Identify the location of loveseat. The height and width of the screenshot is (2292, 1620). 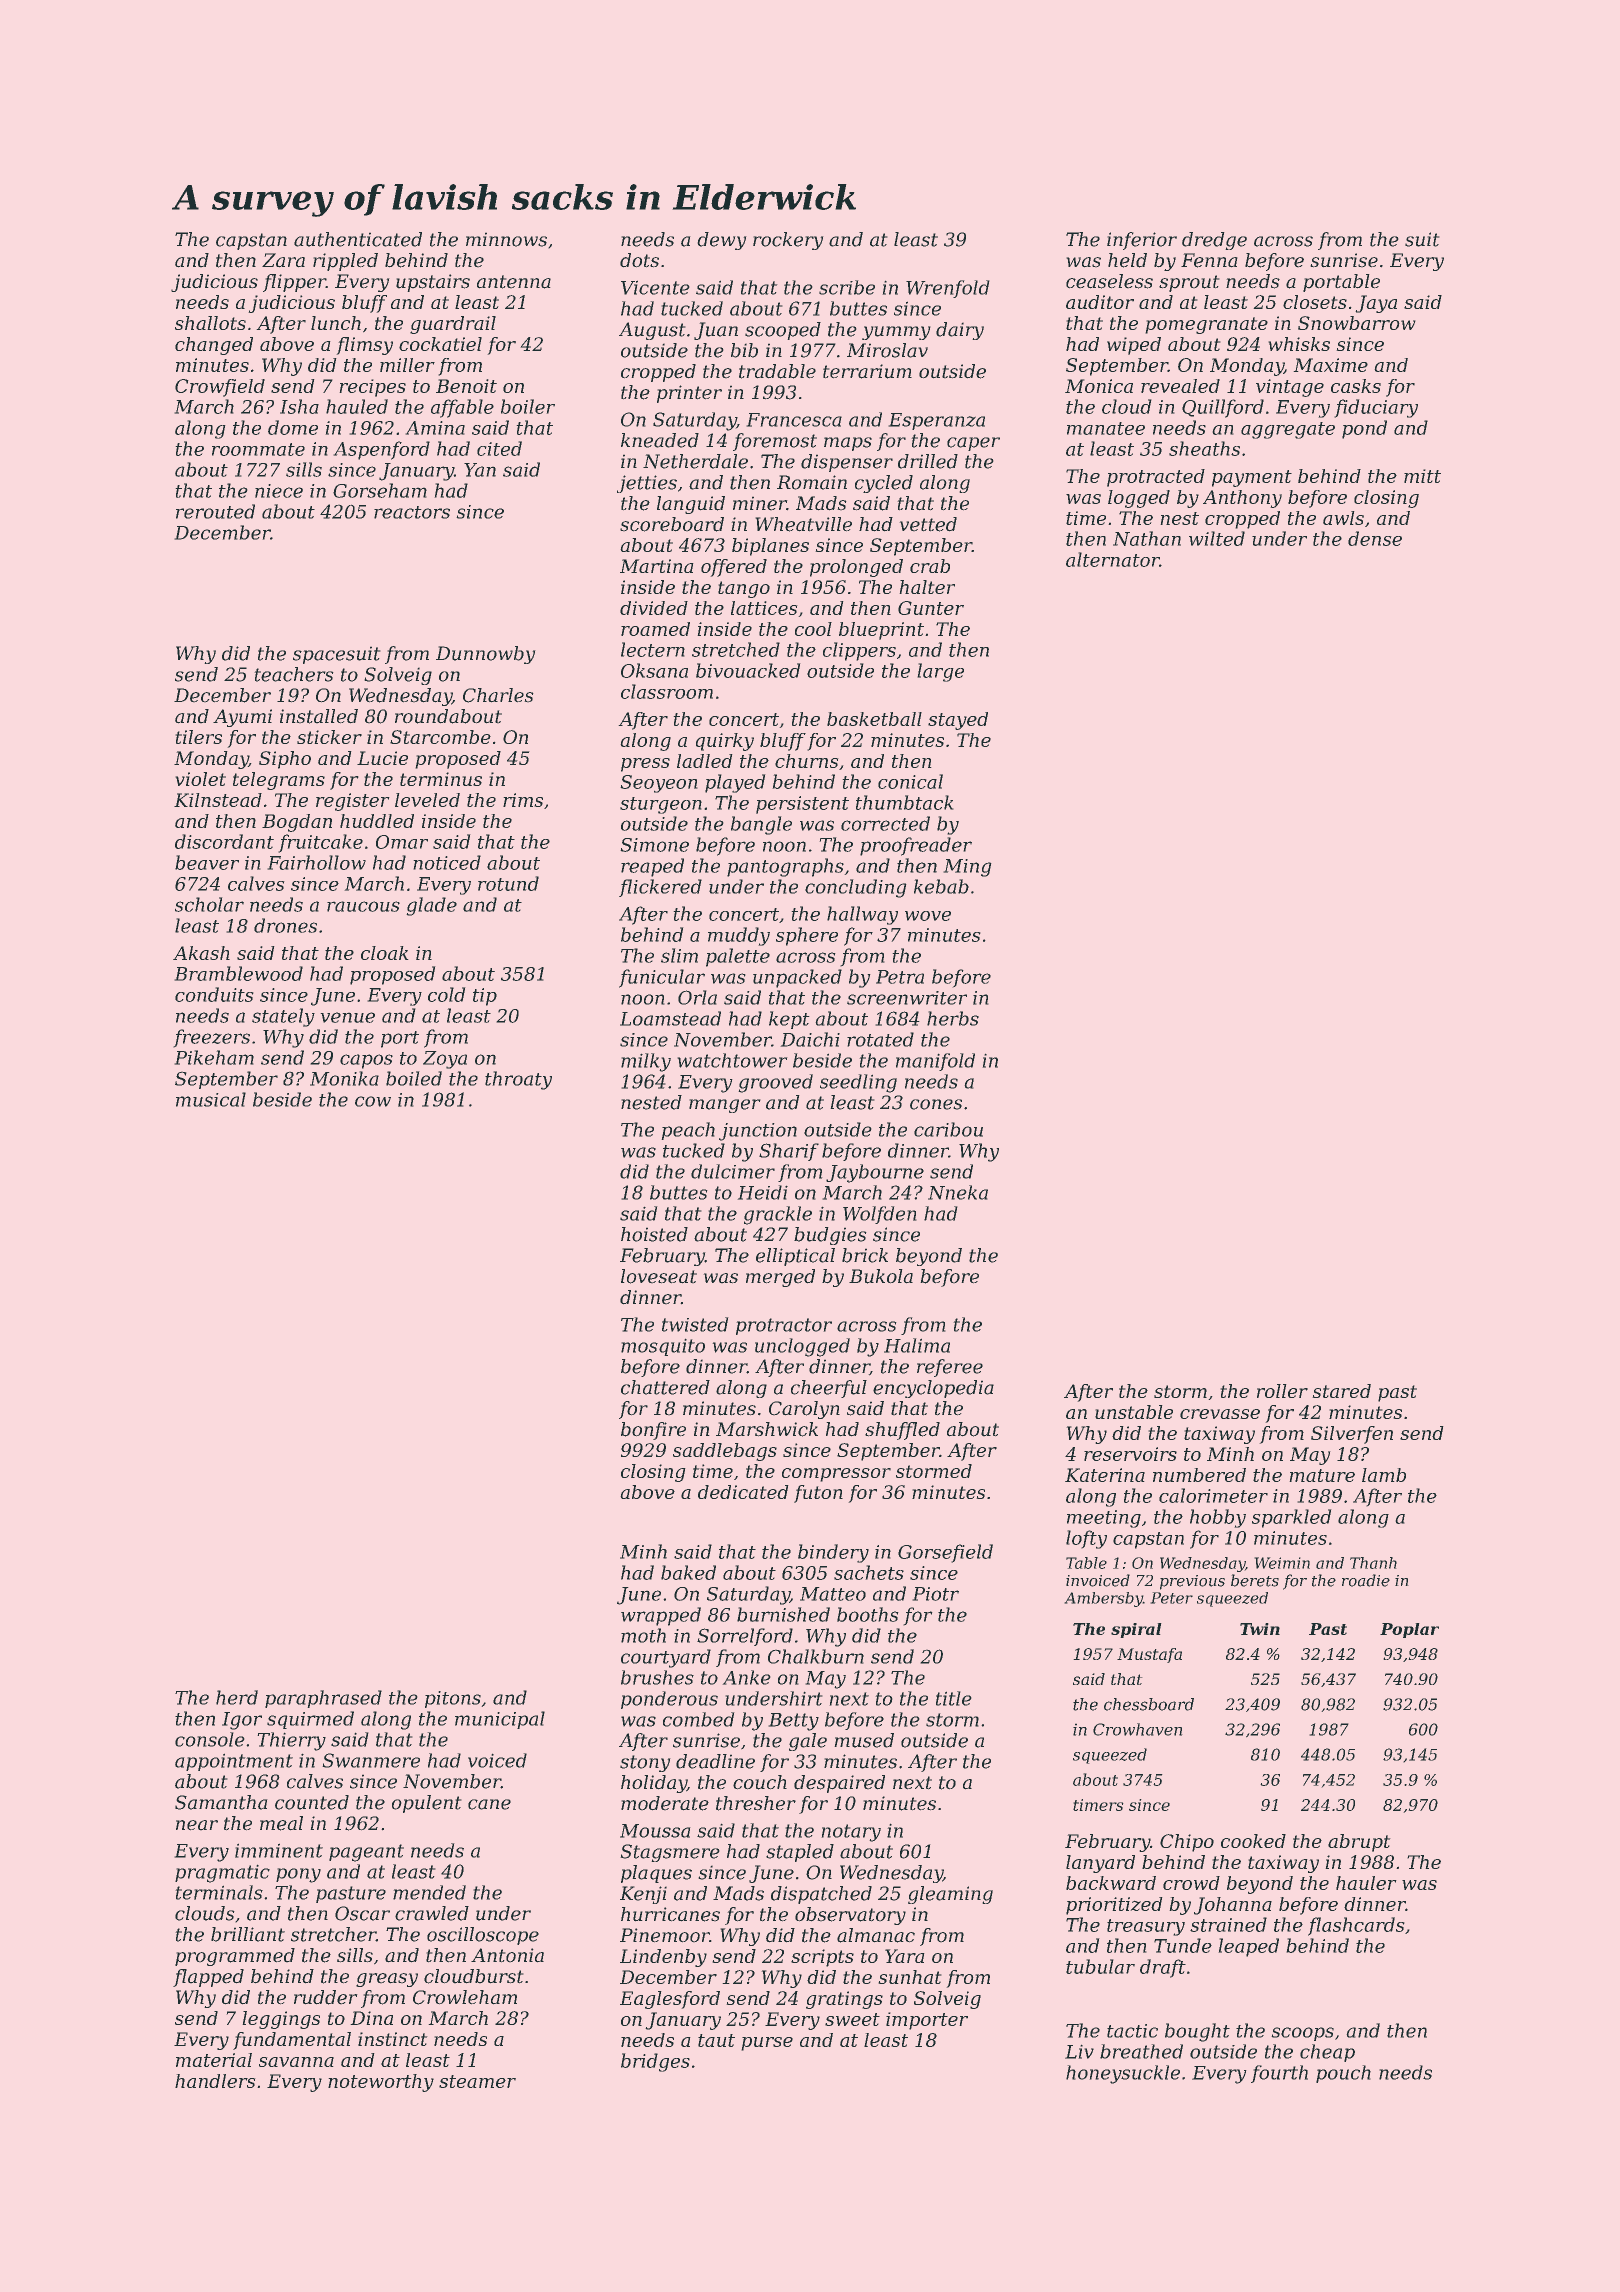
(659, 1276).
